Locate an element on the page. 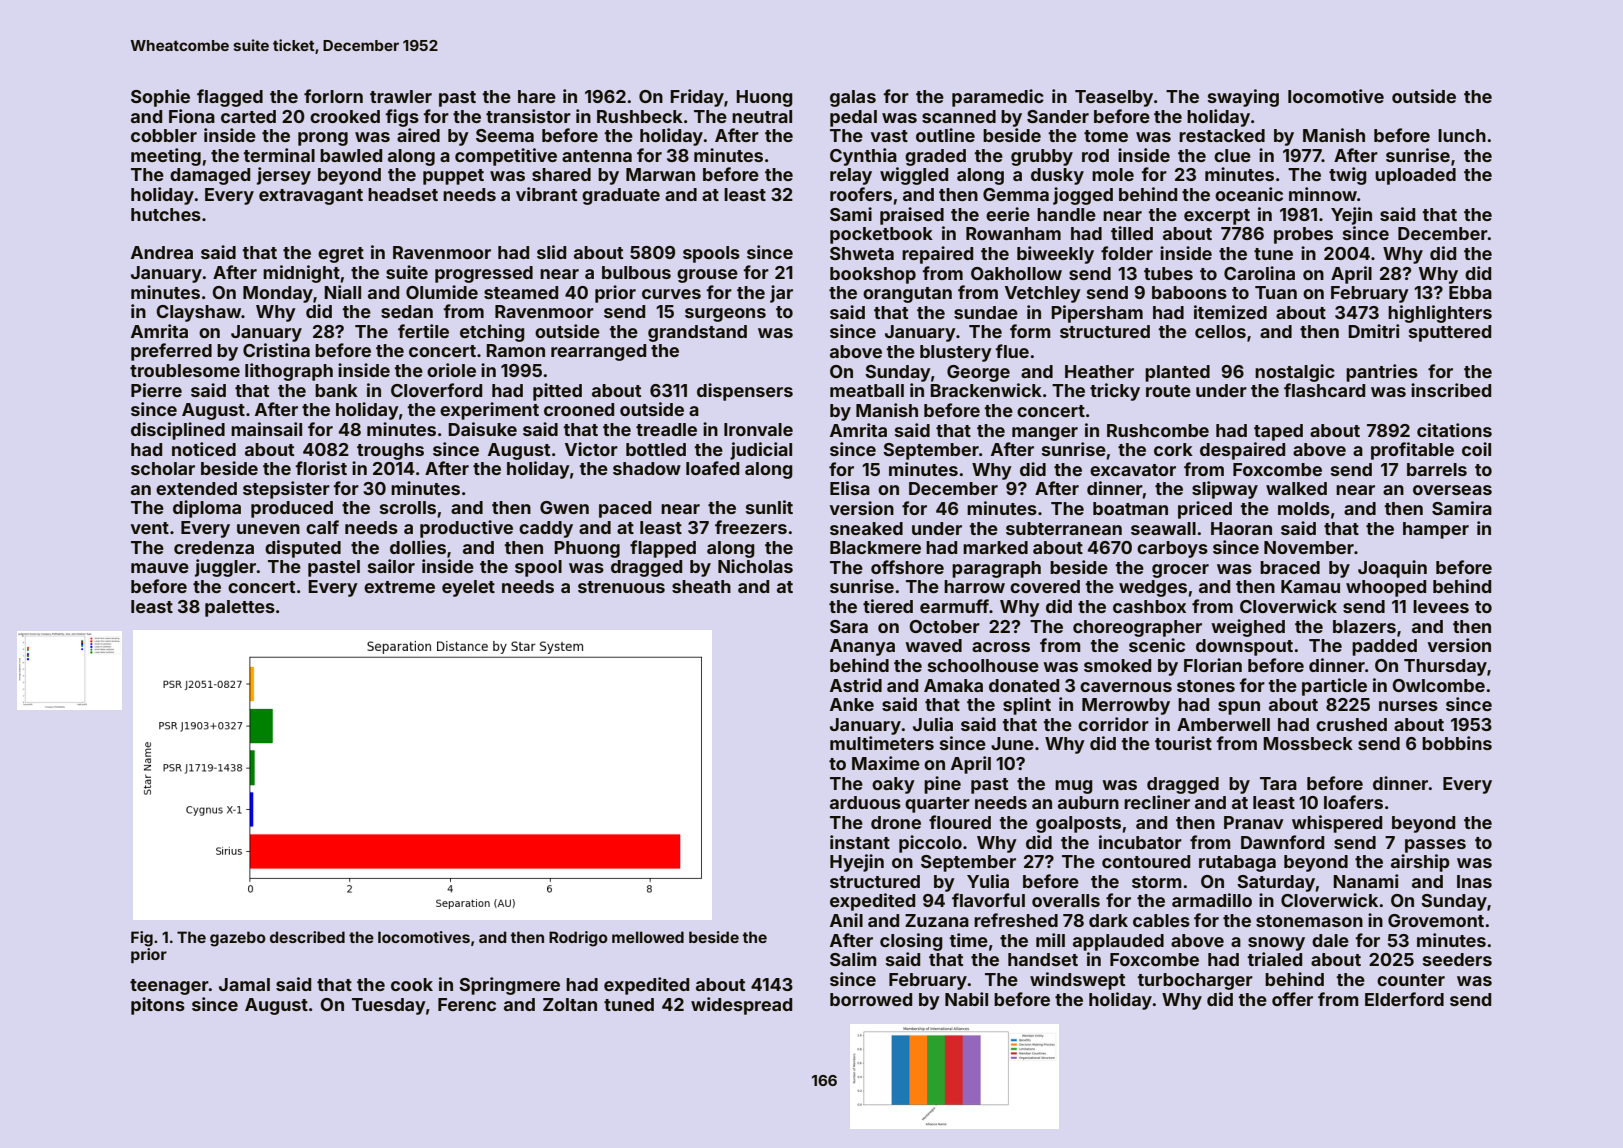  grandstand is located at coordinates (697, 333).
